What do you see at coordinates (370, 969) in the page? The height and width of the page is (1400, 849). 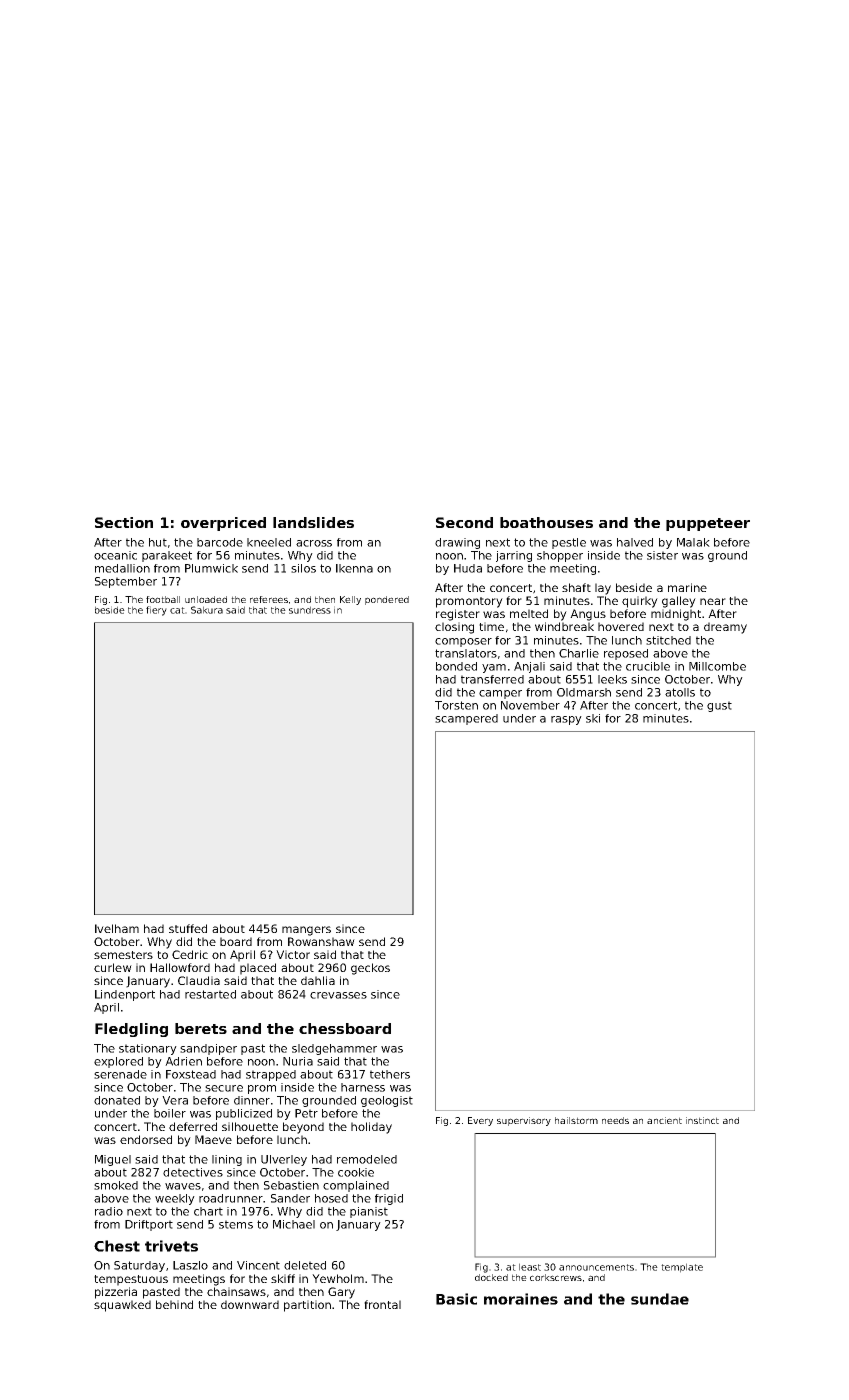 I see `geckos` at bounding box center [370, 969].
